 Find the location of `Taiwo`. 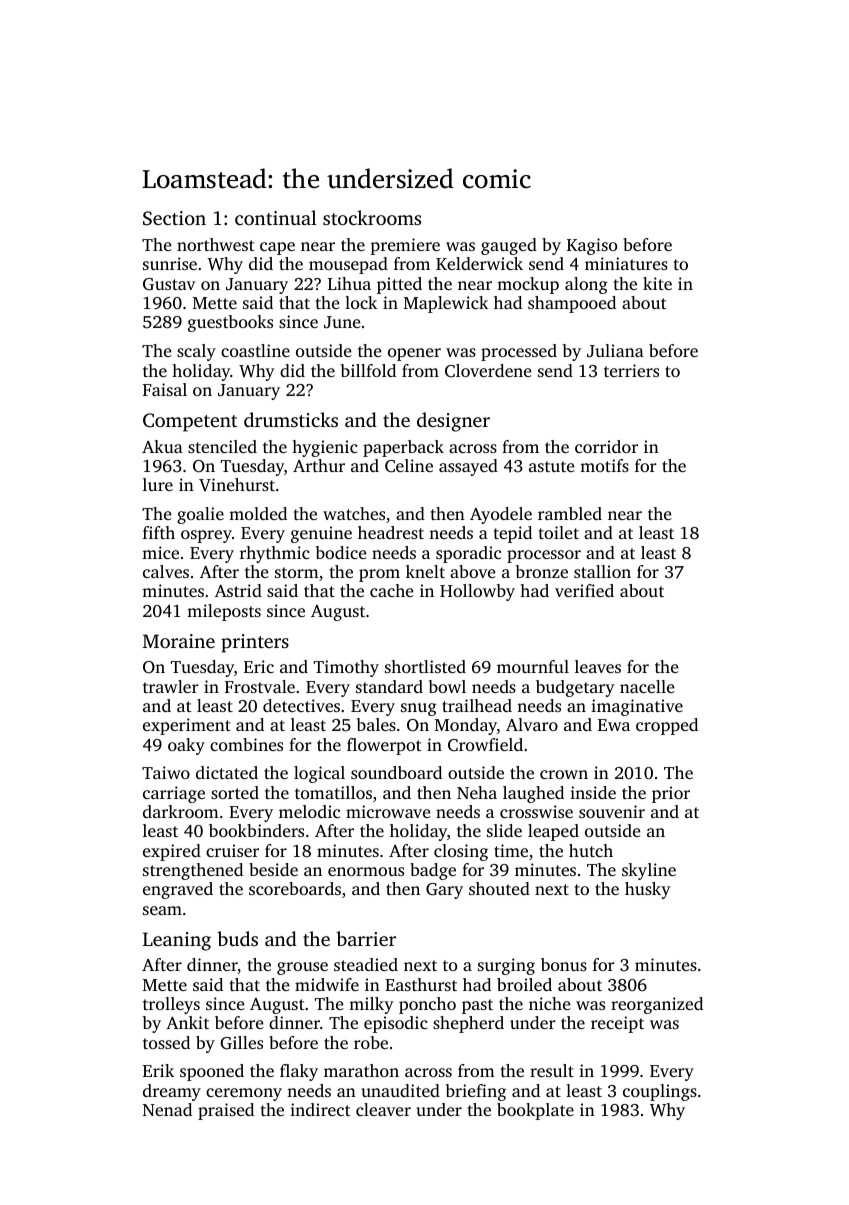

Taiwo is located at coordinates (166, 772).
